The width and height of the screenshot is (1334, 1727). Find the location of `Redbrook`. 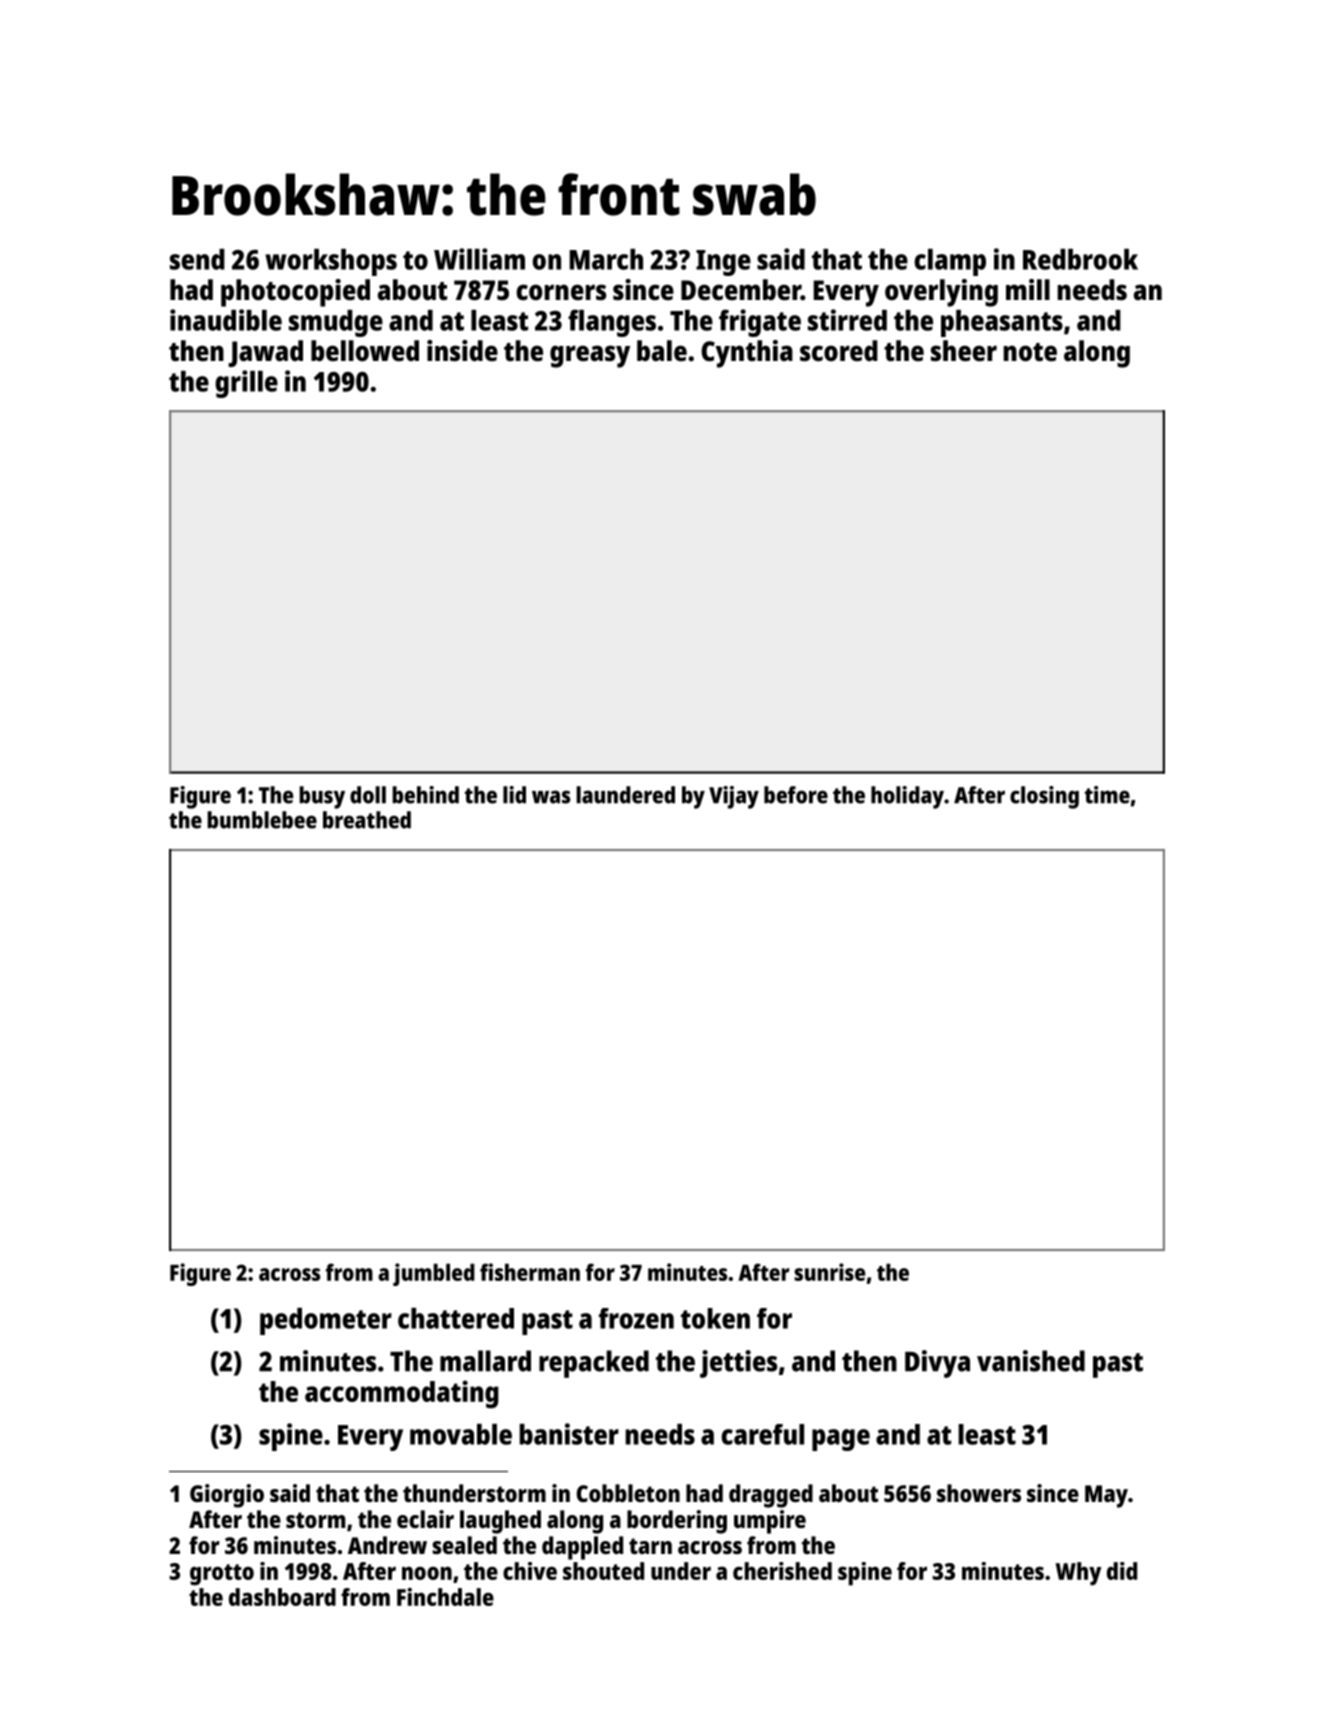

Redbrook is located at coordinates (1080, 259).
